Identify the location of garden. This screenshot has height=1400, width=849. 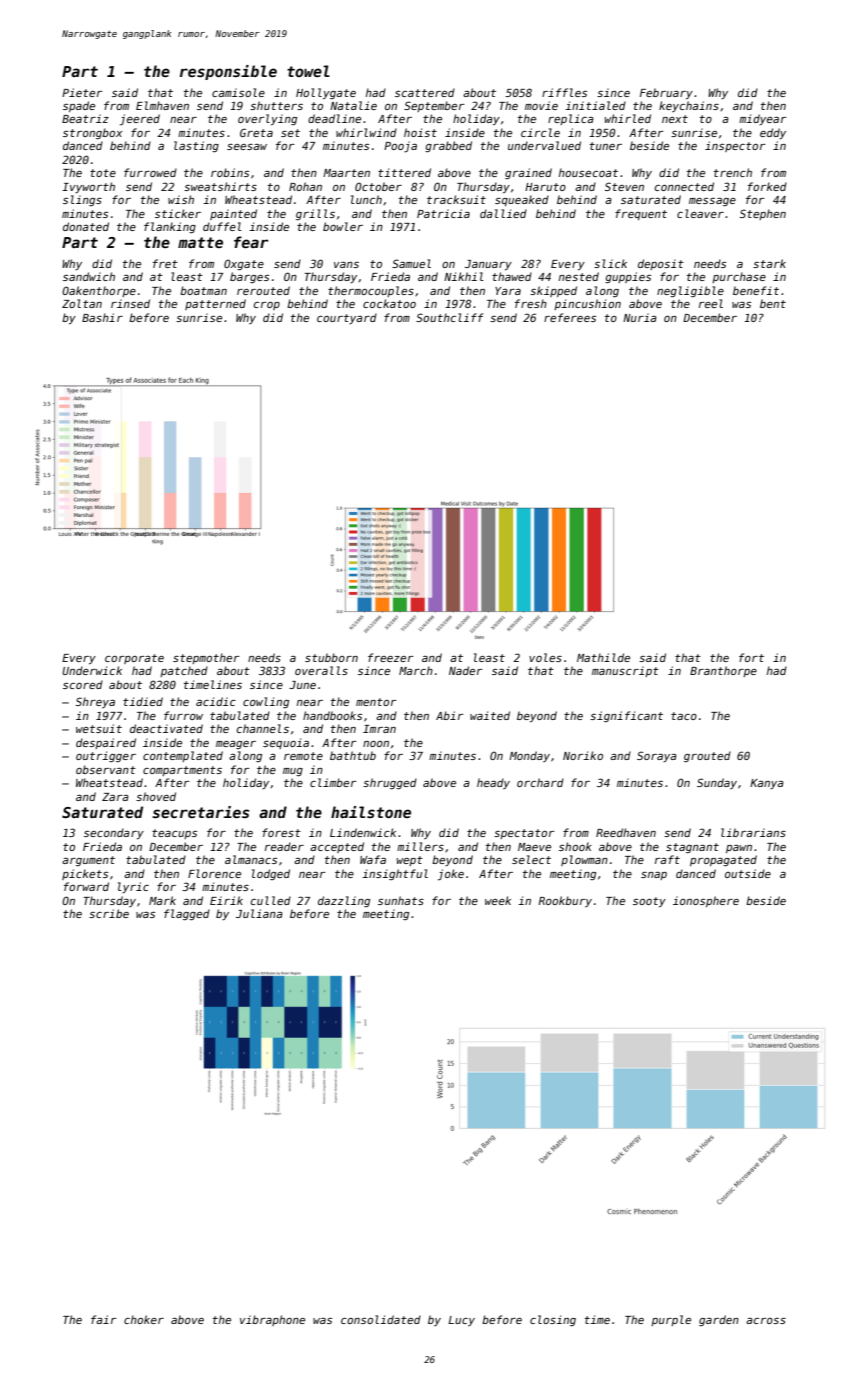
(719, 1320).
